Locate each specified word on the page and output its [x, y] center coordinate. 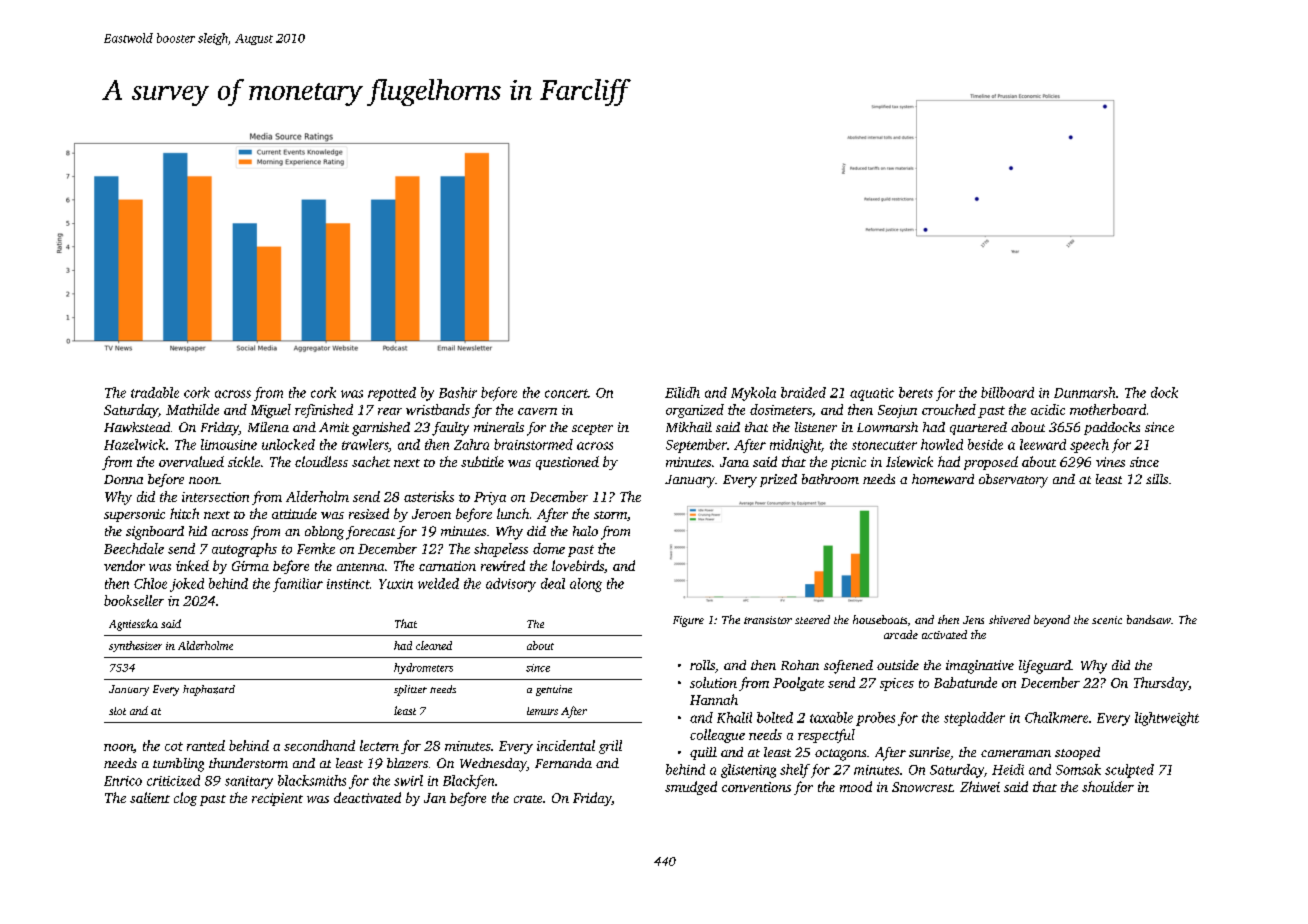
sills [1157, 479]
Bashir [458, 392]
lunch [513, 513]
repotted [392, 394]
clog [185, 799]
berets [916, 392]
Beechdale [134, 548]
